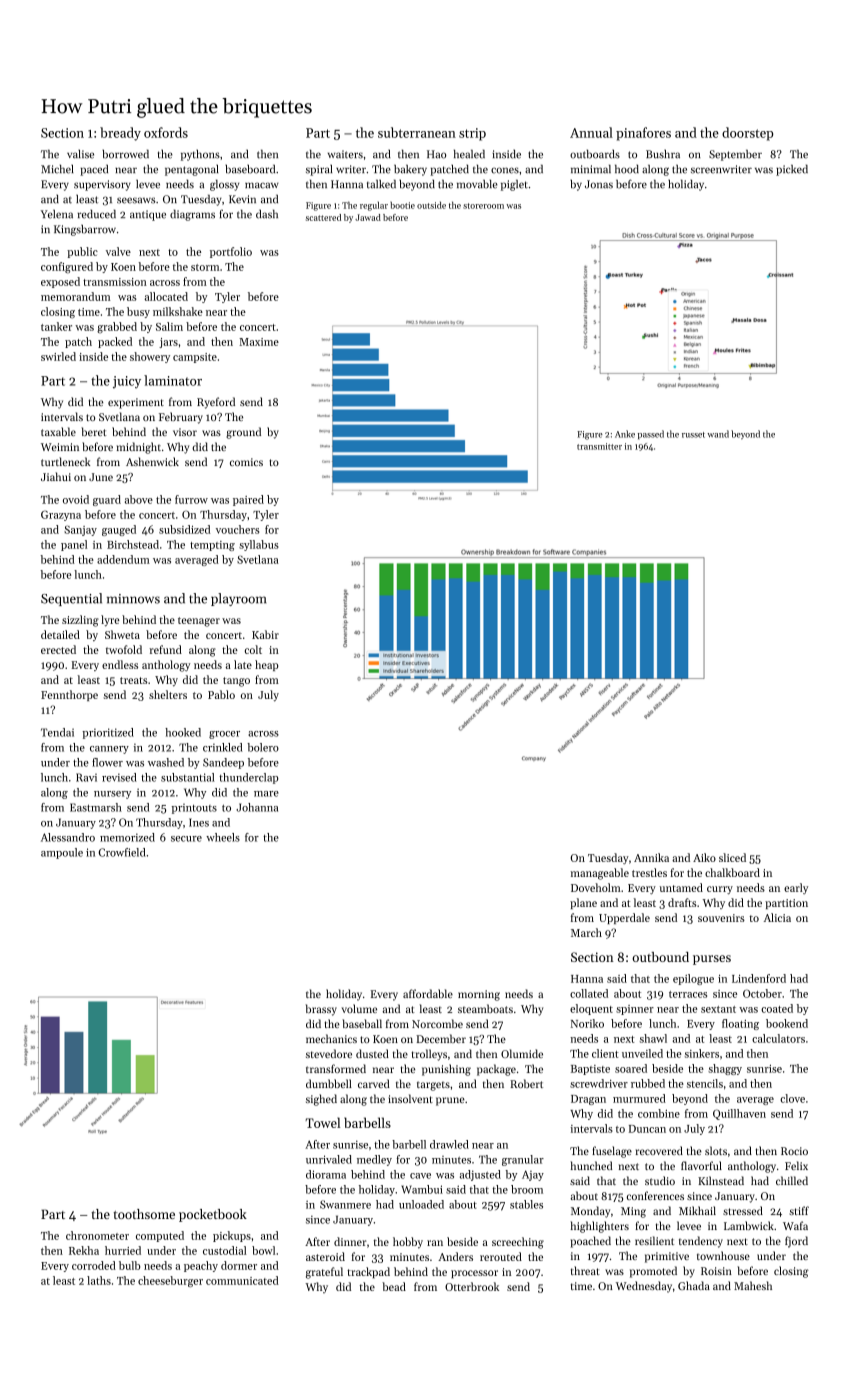  Describe the element at coordinates (80, 154) in the screenshot. I see `valise` at that location.
